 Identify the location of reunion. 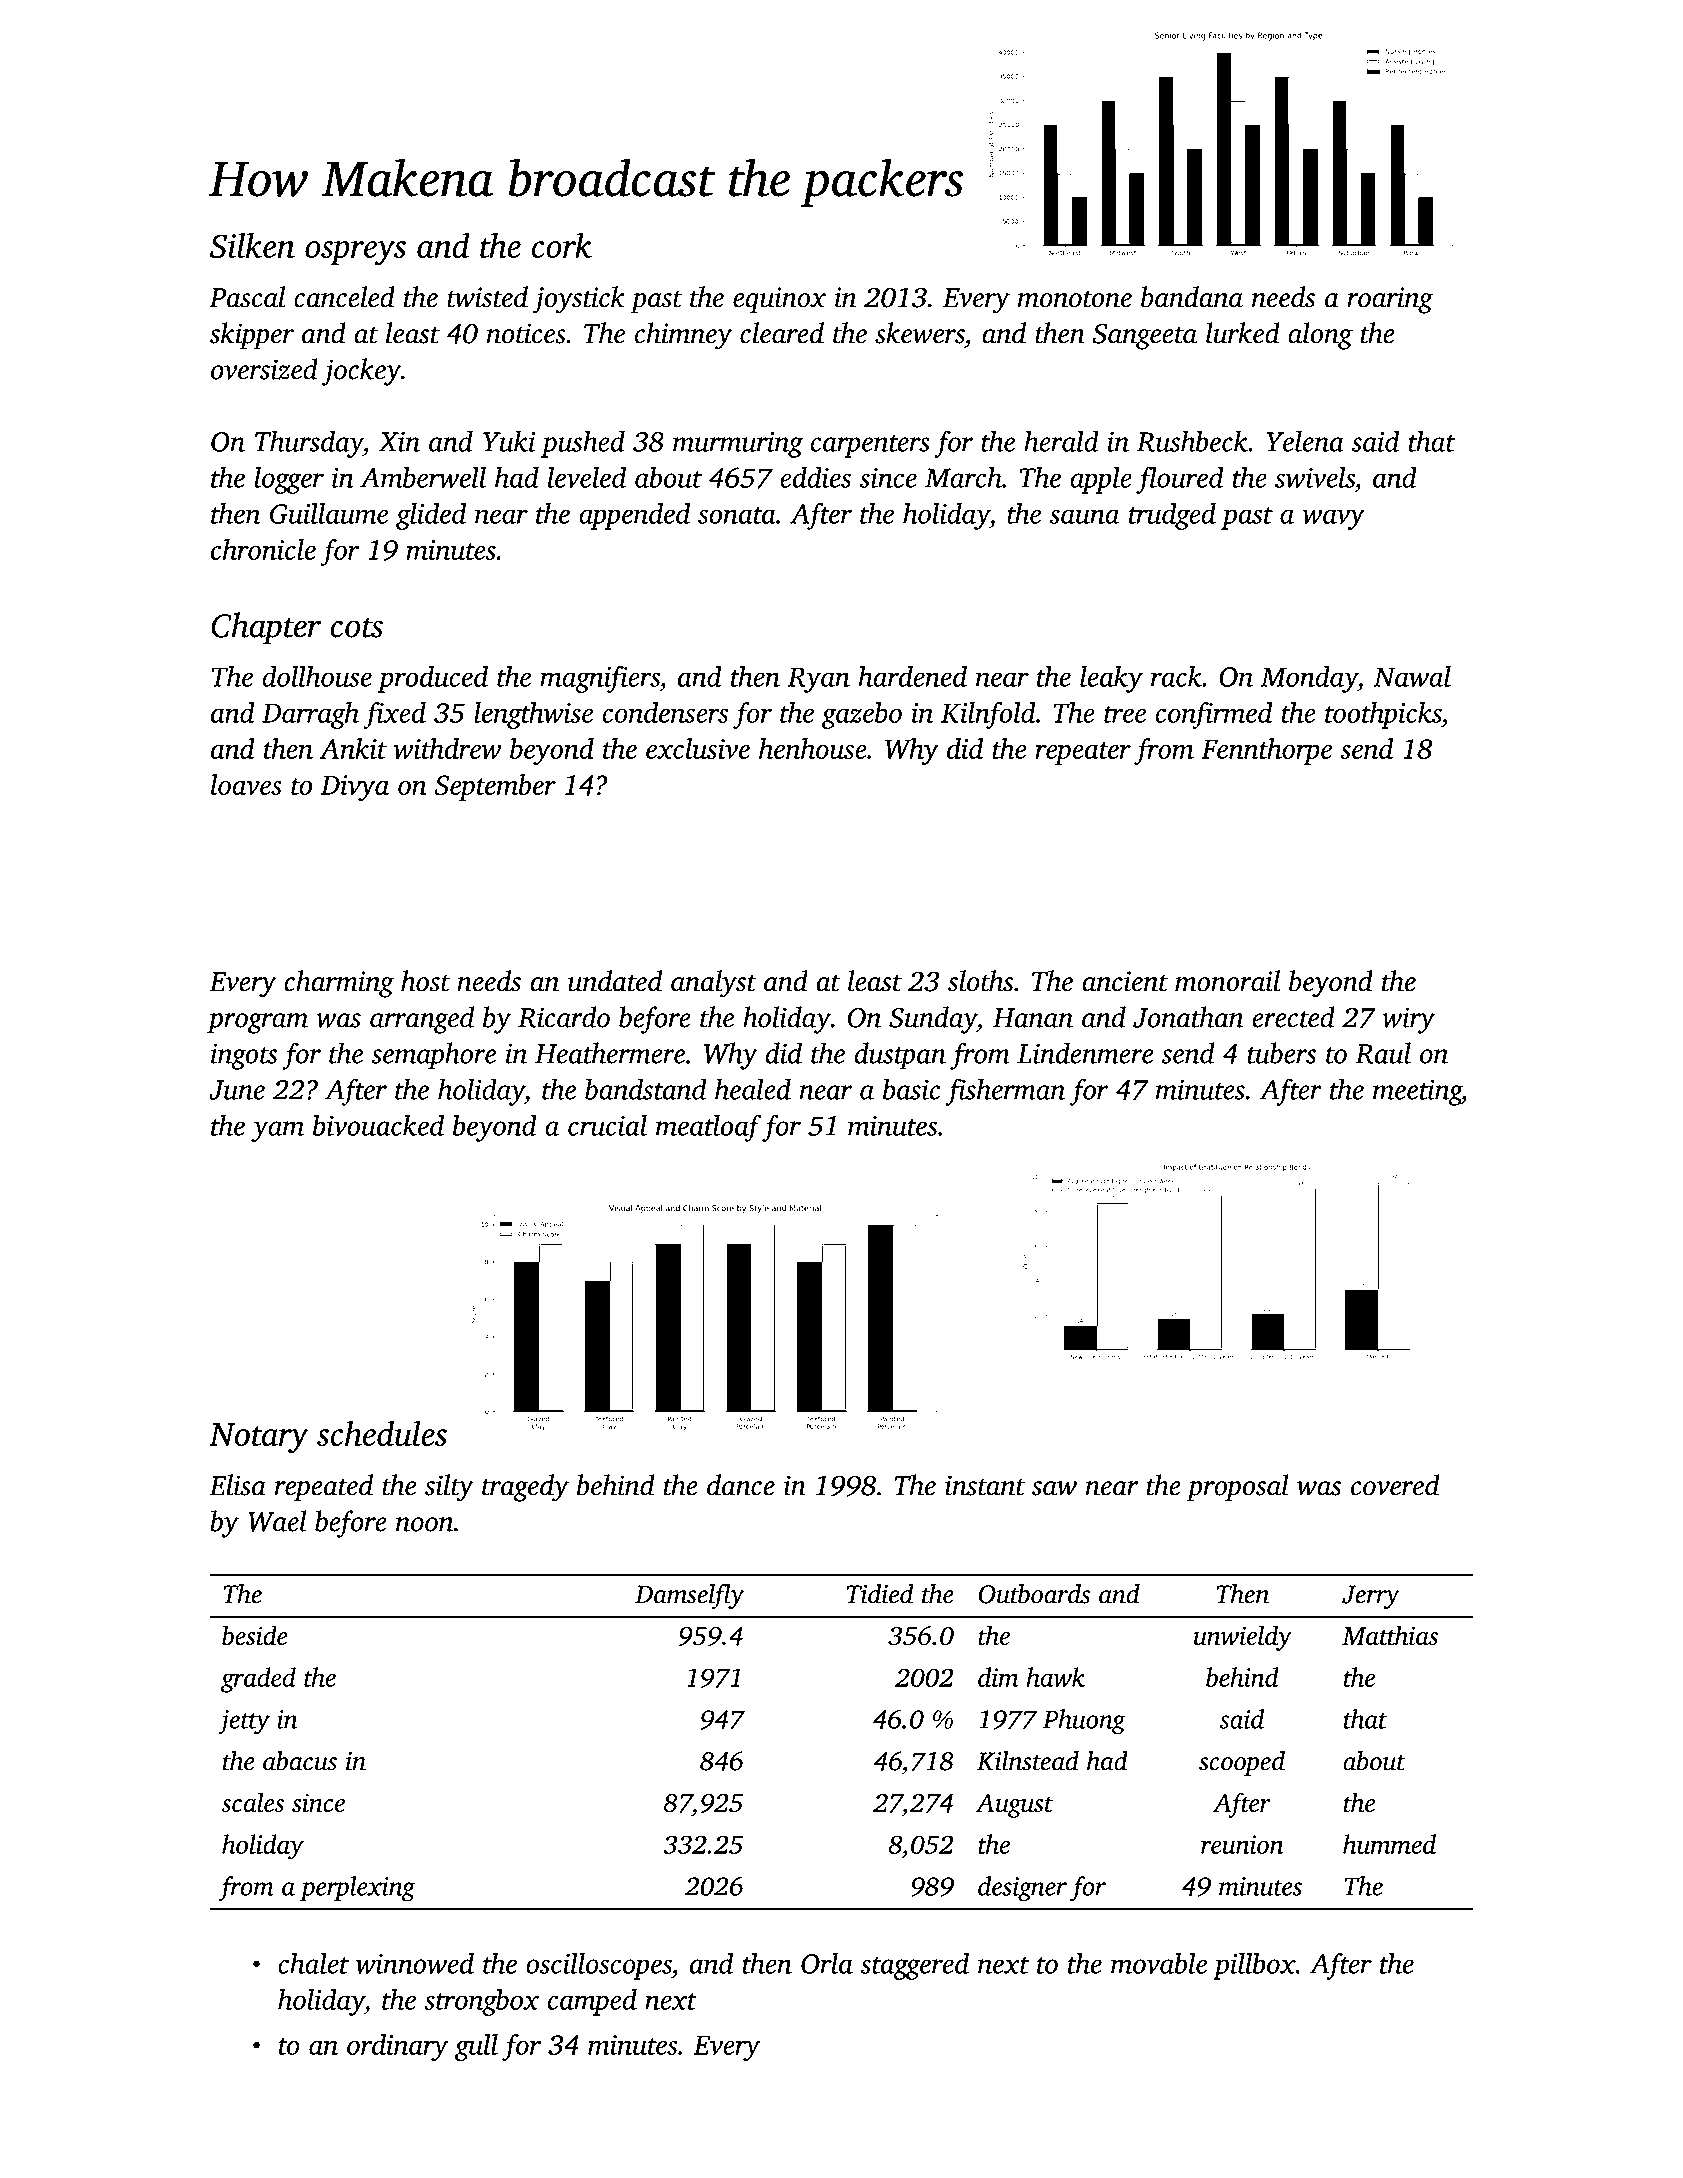
(1242, 1844).
